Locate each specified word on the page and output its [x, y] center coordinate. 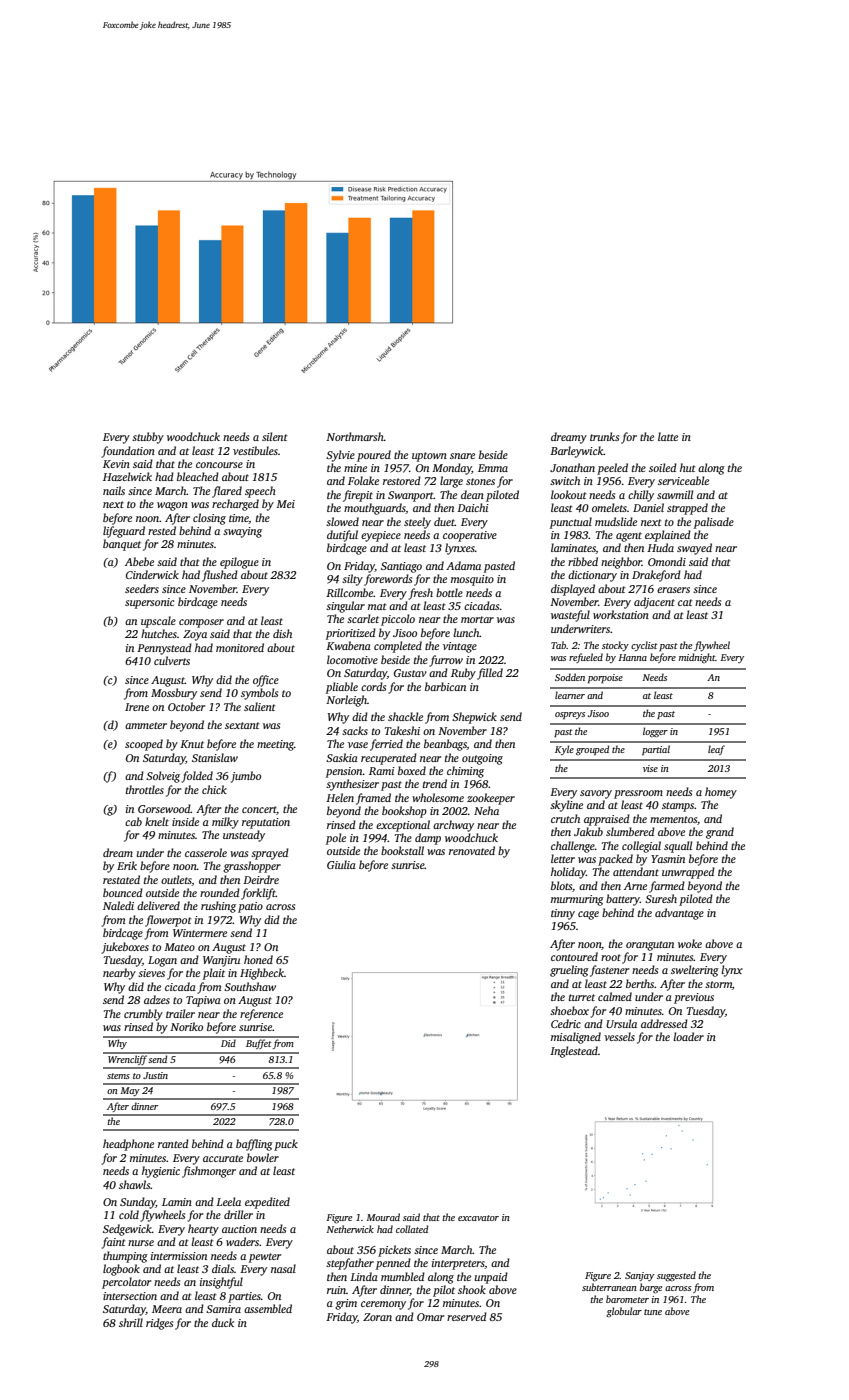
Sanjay [639, 1276]
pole [336, 839]
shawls [135, 1184]
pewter [265, 1258]
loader [688, 1036]
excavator [478, 1218]
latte [668, 436]
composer [201, 623]
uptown [429, 457]
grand [720, 833]
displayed [573, 590]
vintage [460, 647]
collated [412, 1229]
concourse [219, 465]
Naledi [118, 905]
